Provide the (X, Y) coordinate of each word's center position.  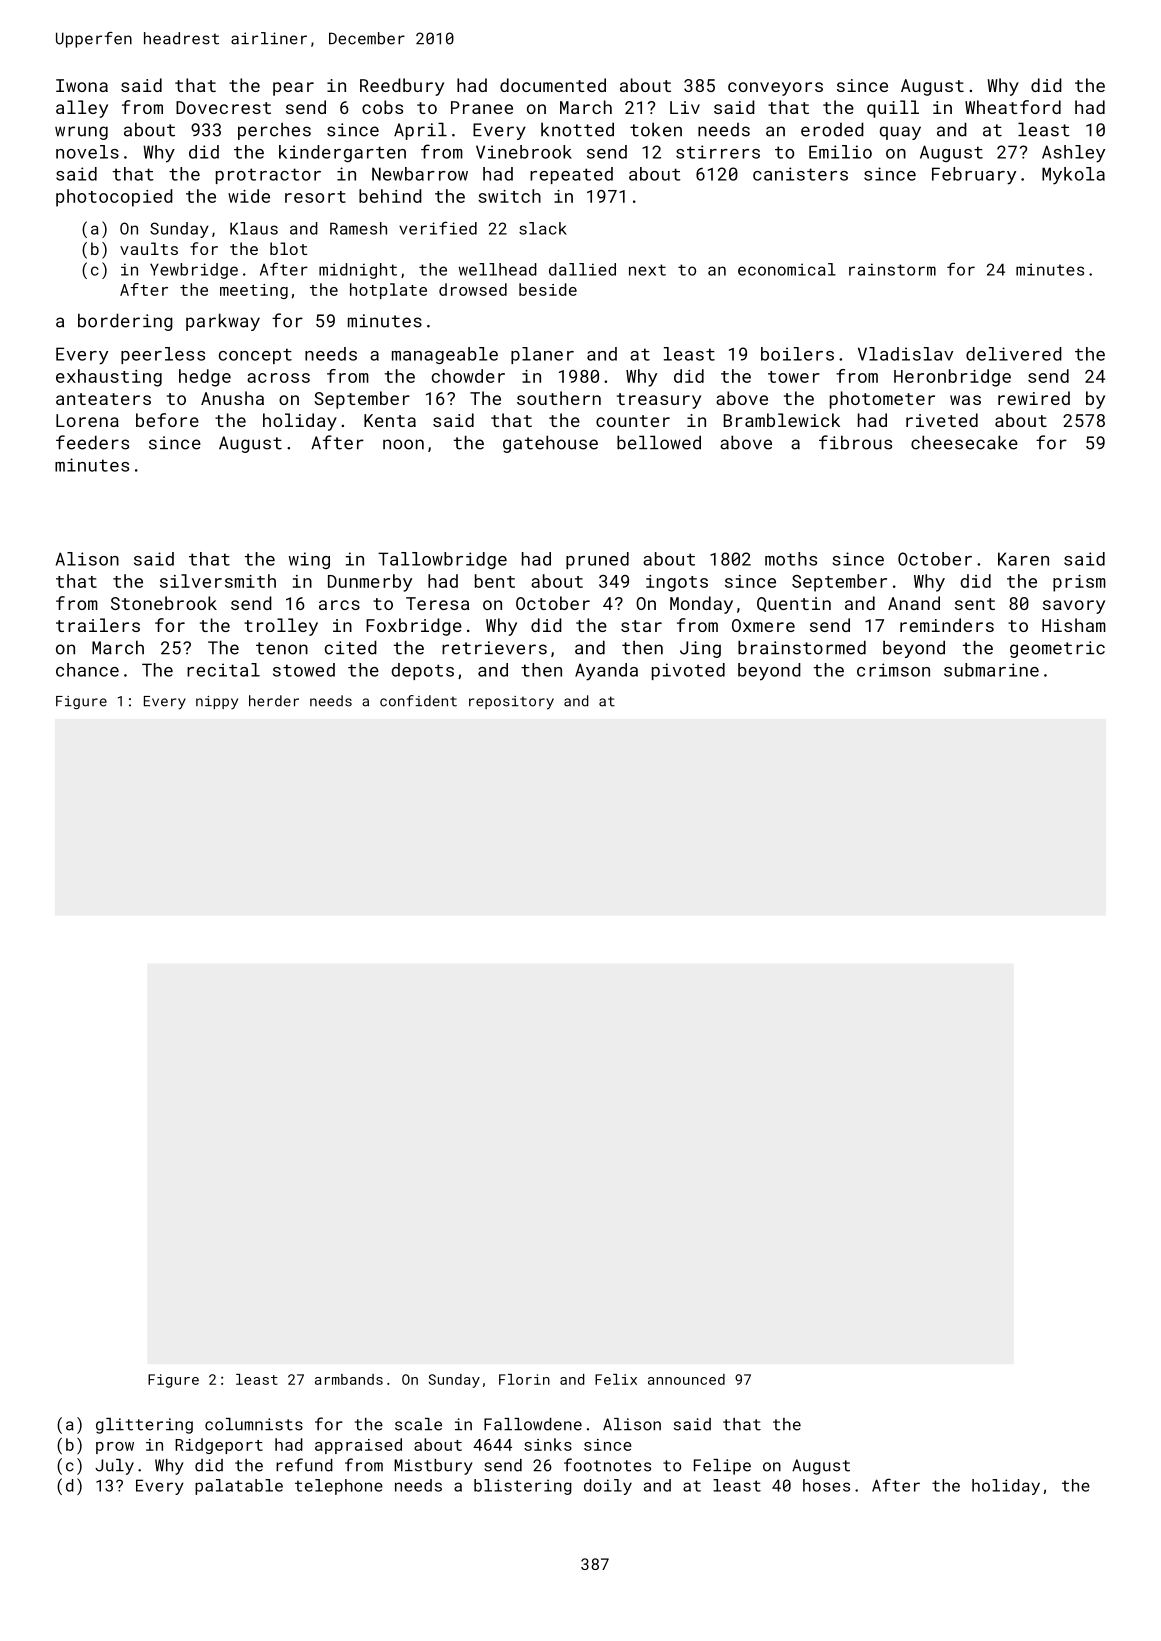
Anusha (232, 398)
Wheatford (1013, 107)
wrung (81, 133)
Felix (616, 1379)
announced (686, 1379)
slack (543, 228)
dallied (582, 269)
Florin (524, 1379)
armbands (349, 1379)
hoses (826, 1485)
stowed (304, 670)
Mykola (1073, 176)
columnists (254, 1424)
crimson (893, 670)
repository (511, 703)
